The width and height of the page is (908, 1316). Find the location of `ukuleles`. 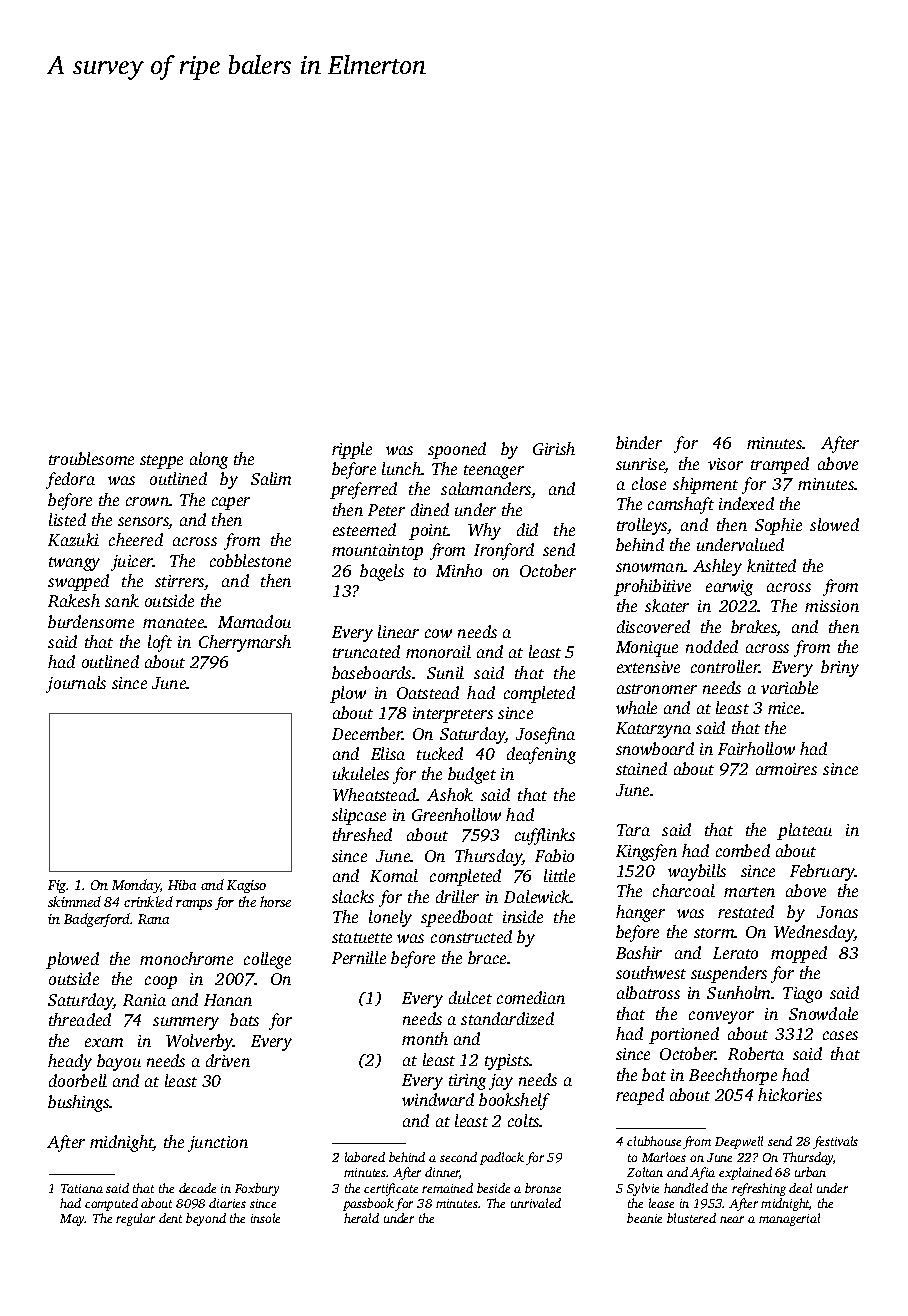

ukuleles is located at coordinates (361, 773).
